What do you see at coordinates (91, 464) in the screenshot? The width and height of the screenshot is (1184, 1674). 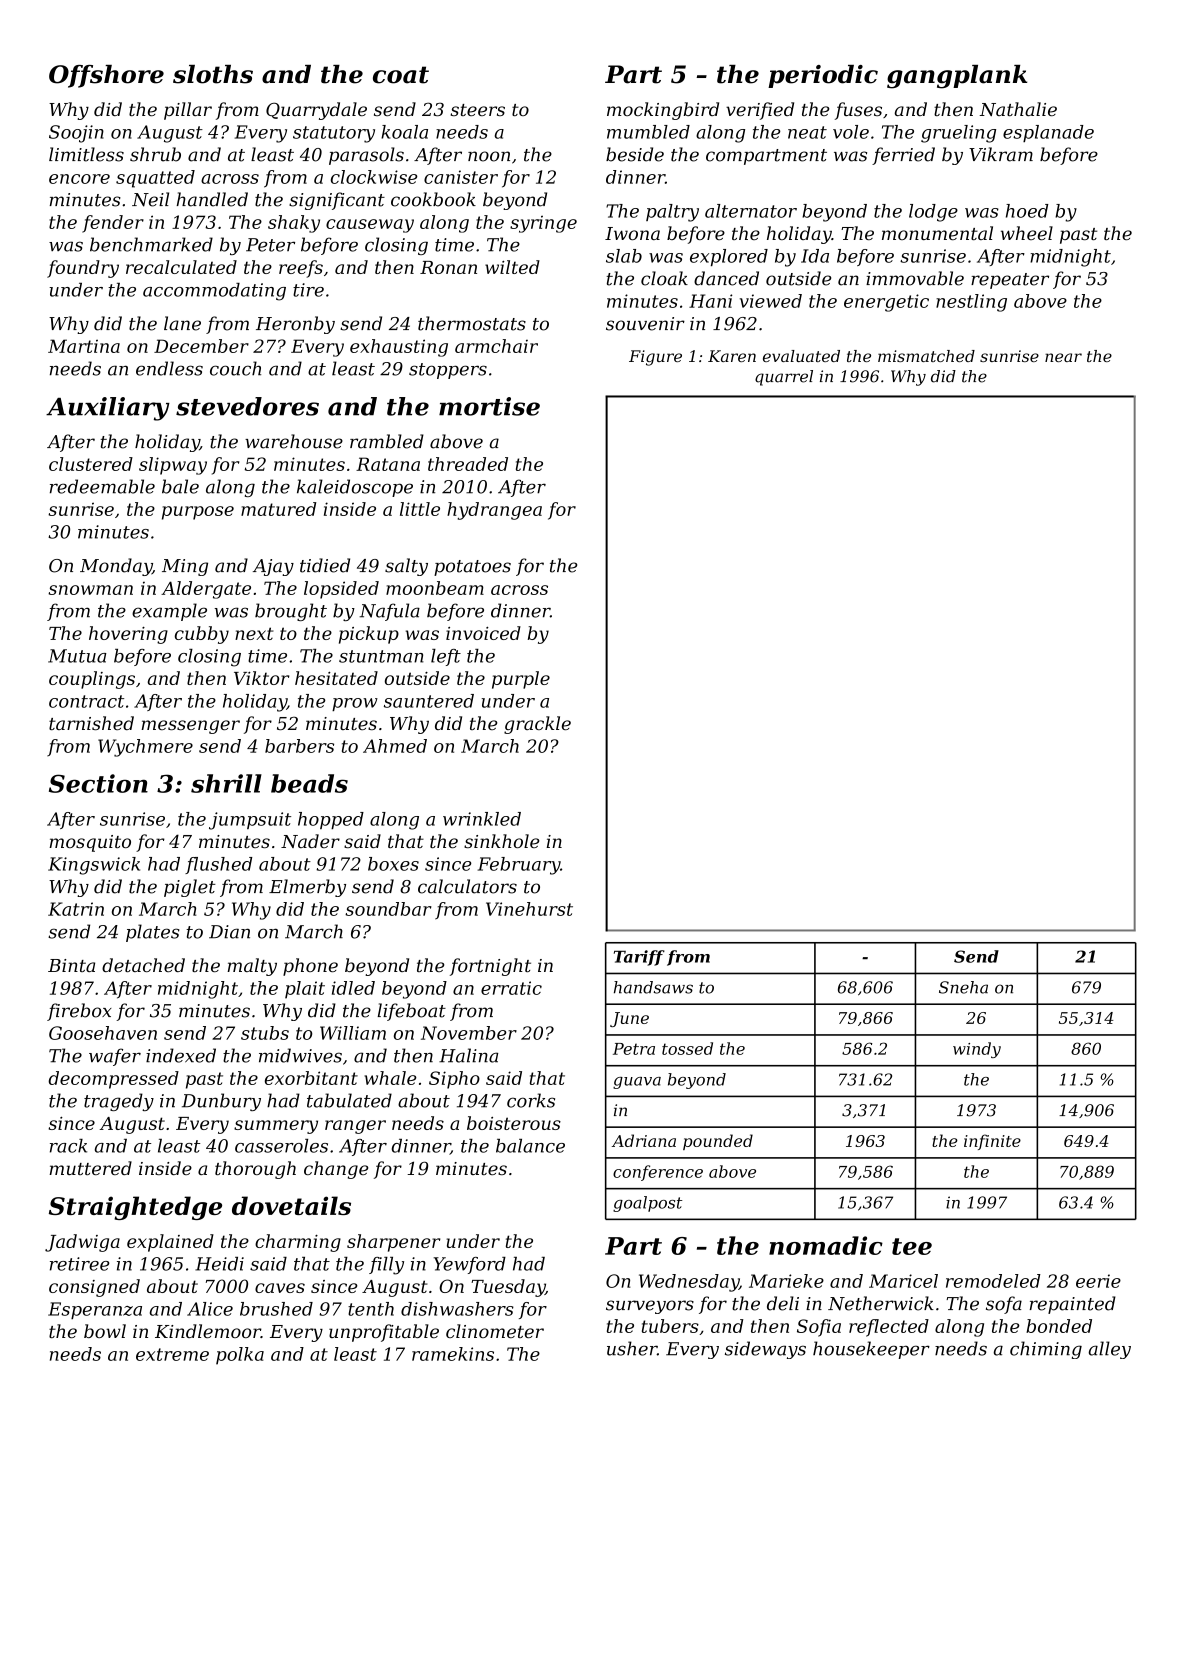 I see `clustered` at bounding box center [91, 464].
